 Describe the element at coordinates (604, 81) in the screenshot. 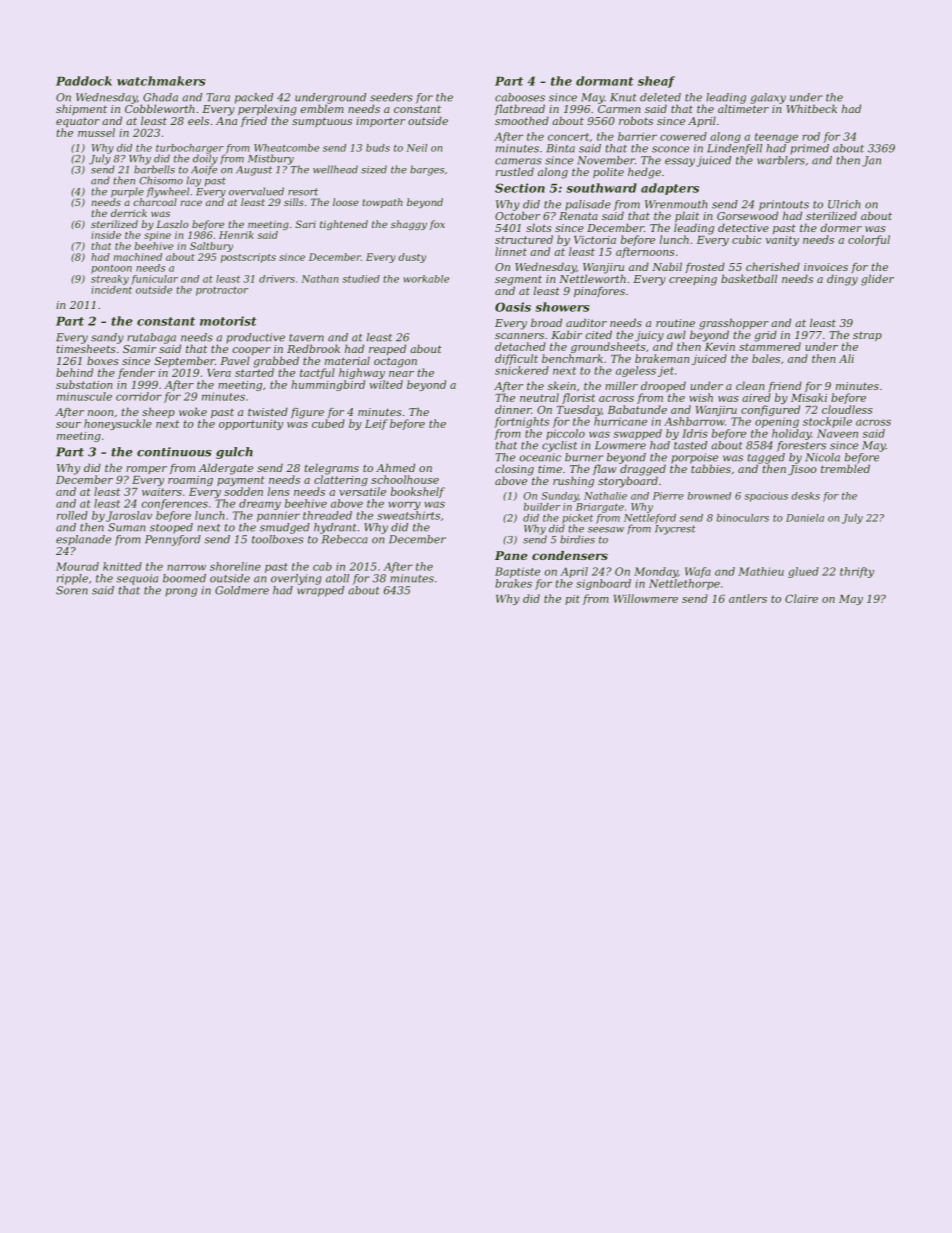

I see `dormant` at that location.
